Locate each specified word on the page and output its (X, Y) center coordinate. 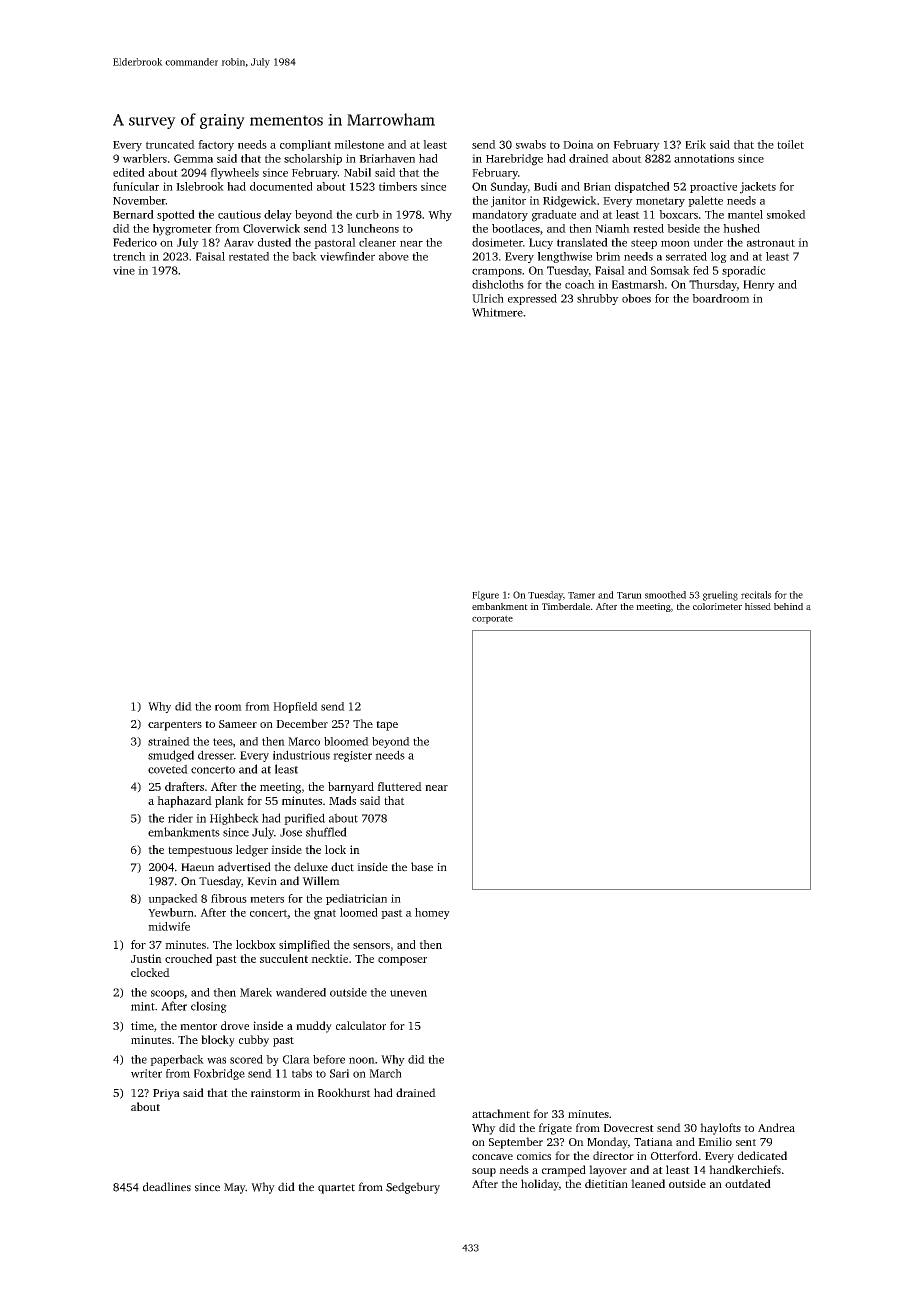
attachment (501, 1113)
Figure (485, 596)
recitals (756, 595)
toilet (790, 144)
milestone (359, 144)
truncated (170, 144)
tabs (302, 1073)
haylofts (720, 1129)
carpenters (175, 726)
